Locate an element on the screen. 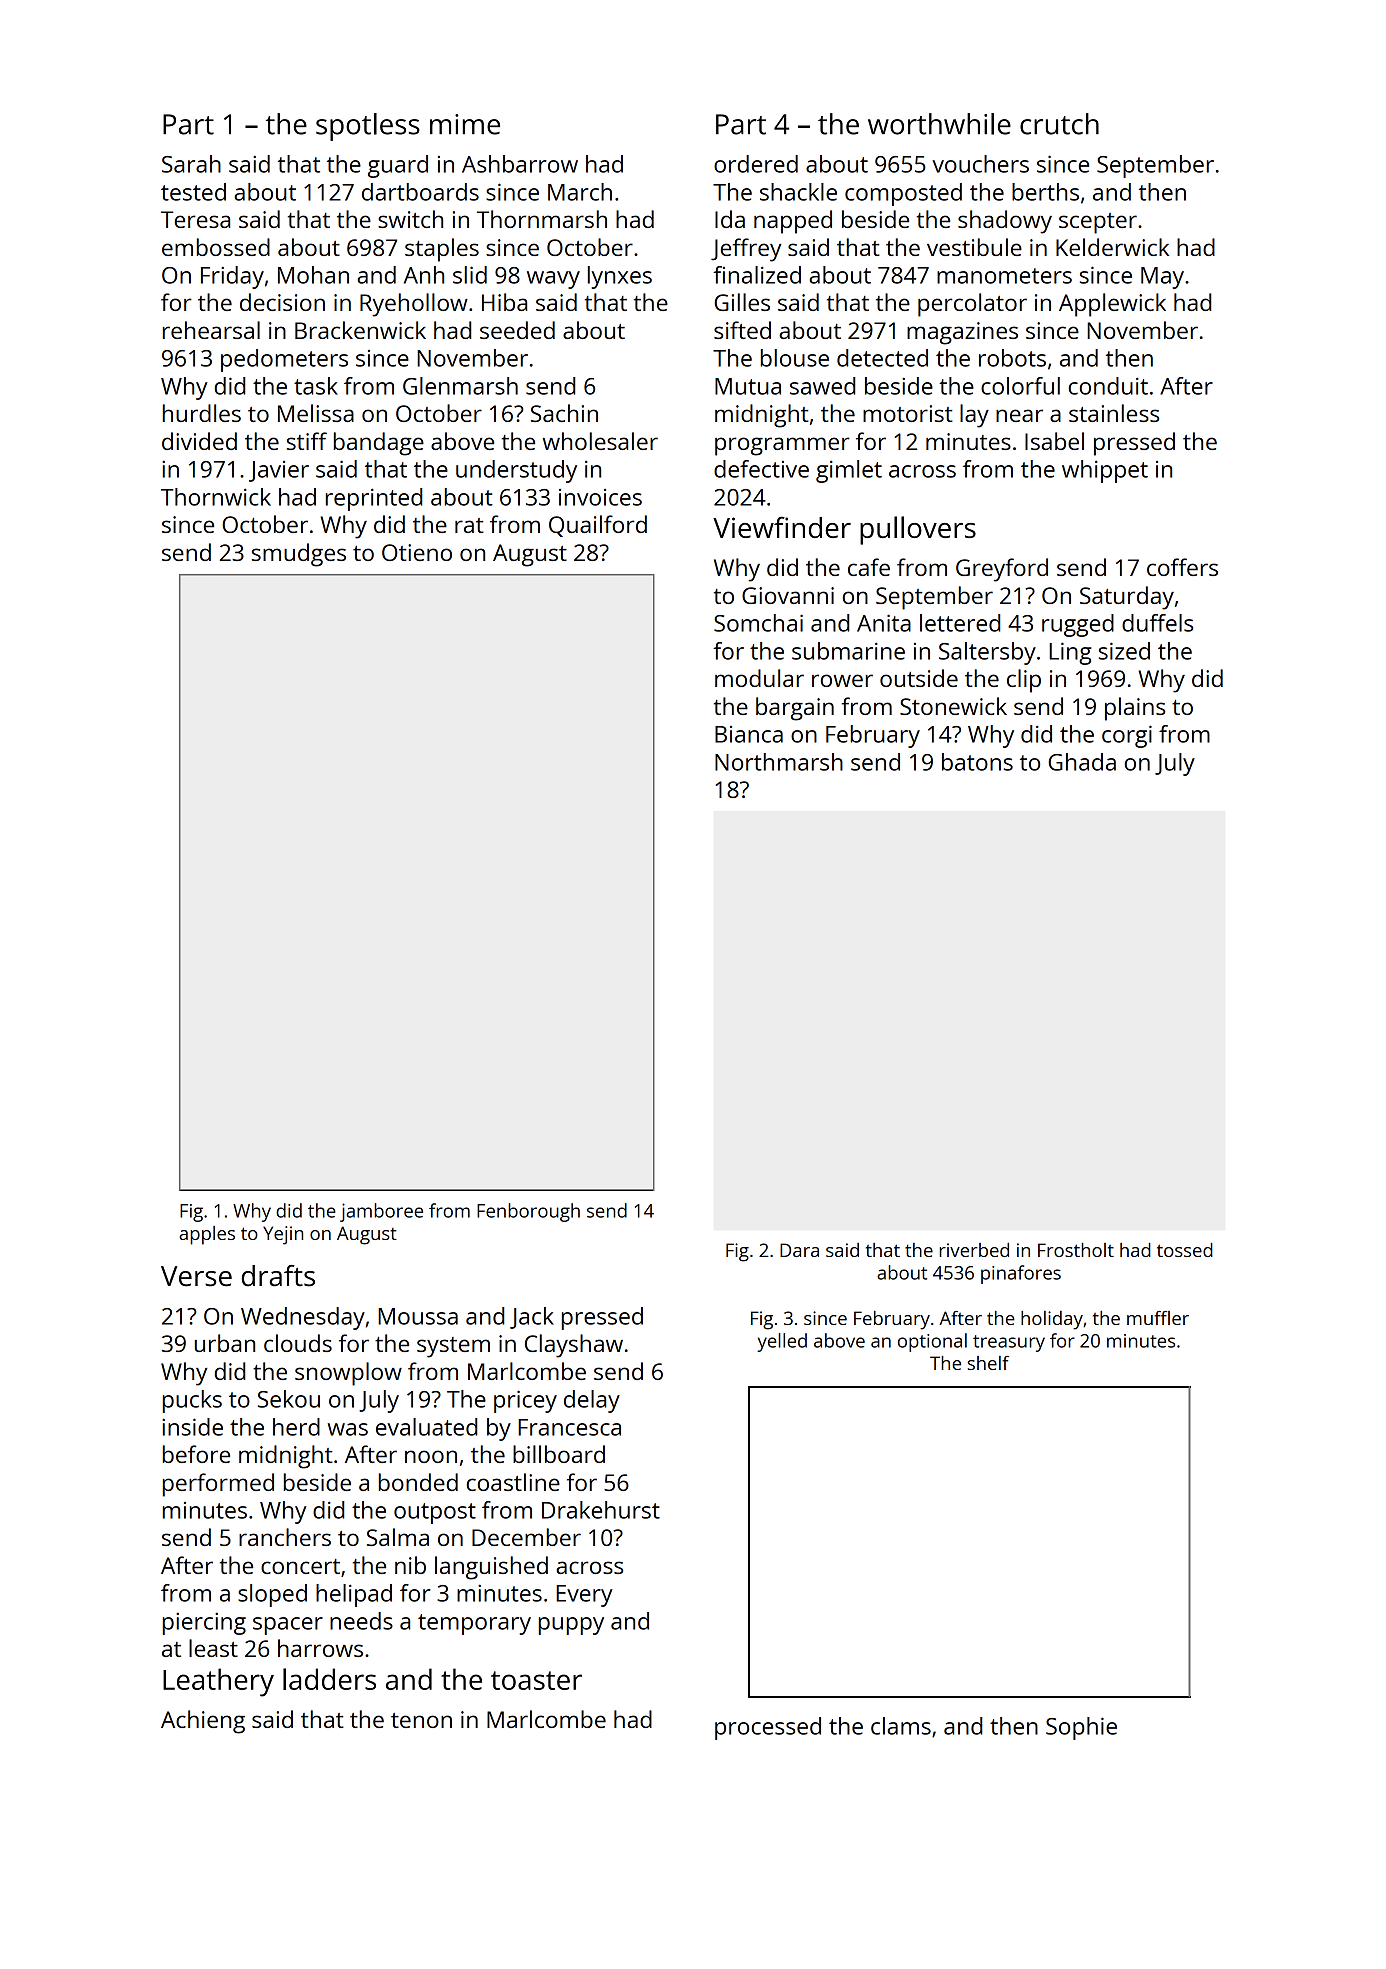  Frostholt is located at coordinates (1076, 1250).
